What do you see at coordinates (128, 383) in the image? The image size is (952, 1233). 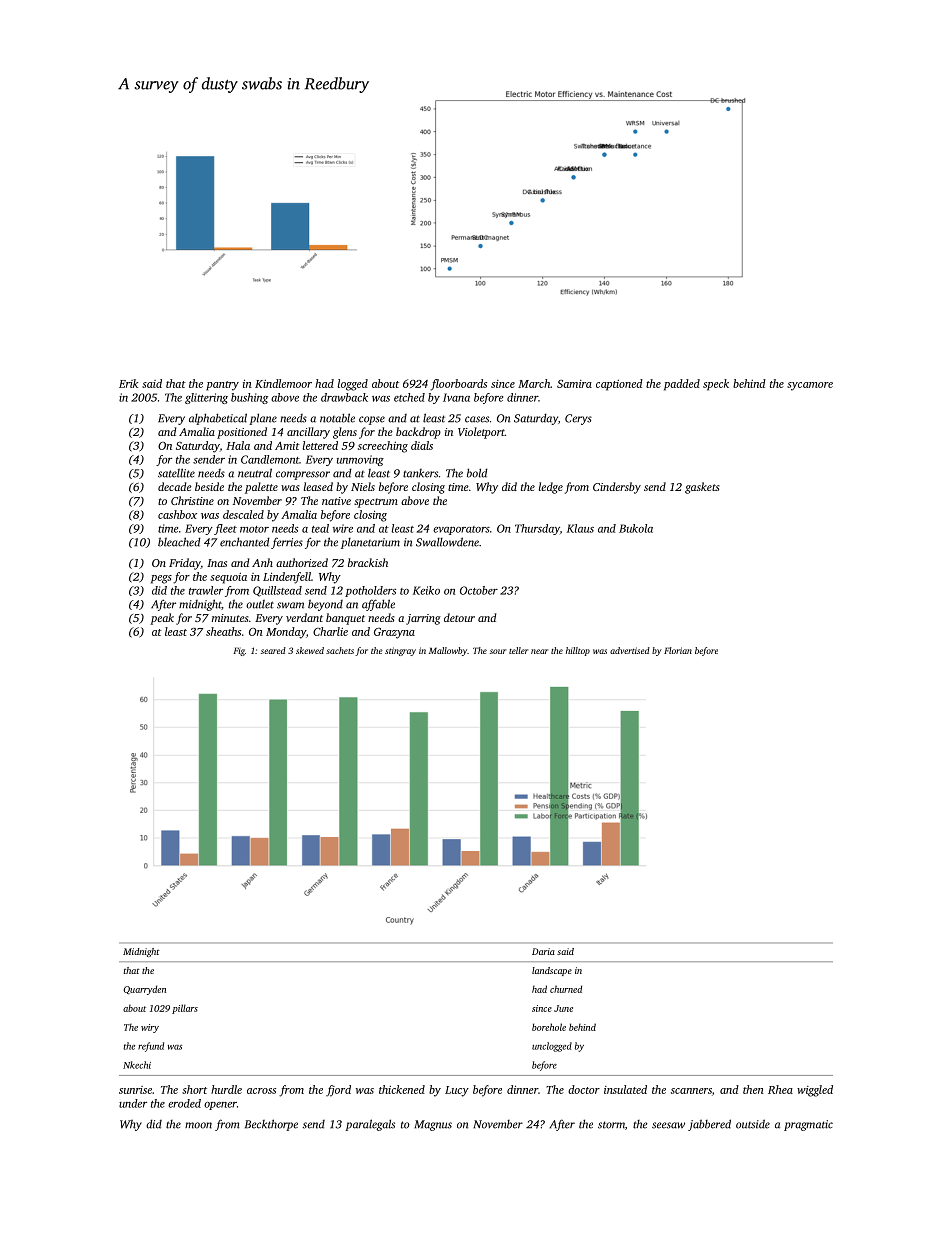 I see `Erik` at bounding box center [128, 383].
